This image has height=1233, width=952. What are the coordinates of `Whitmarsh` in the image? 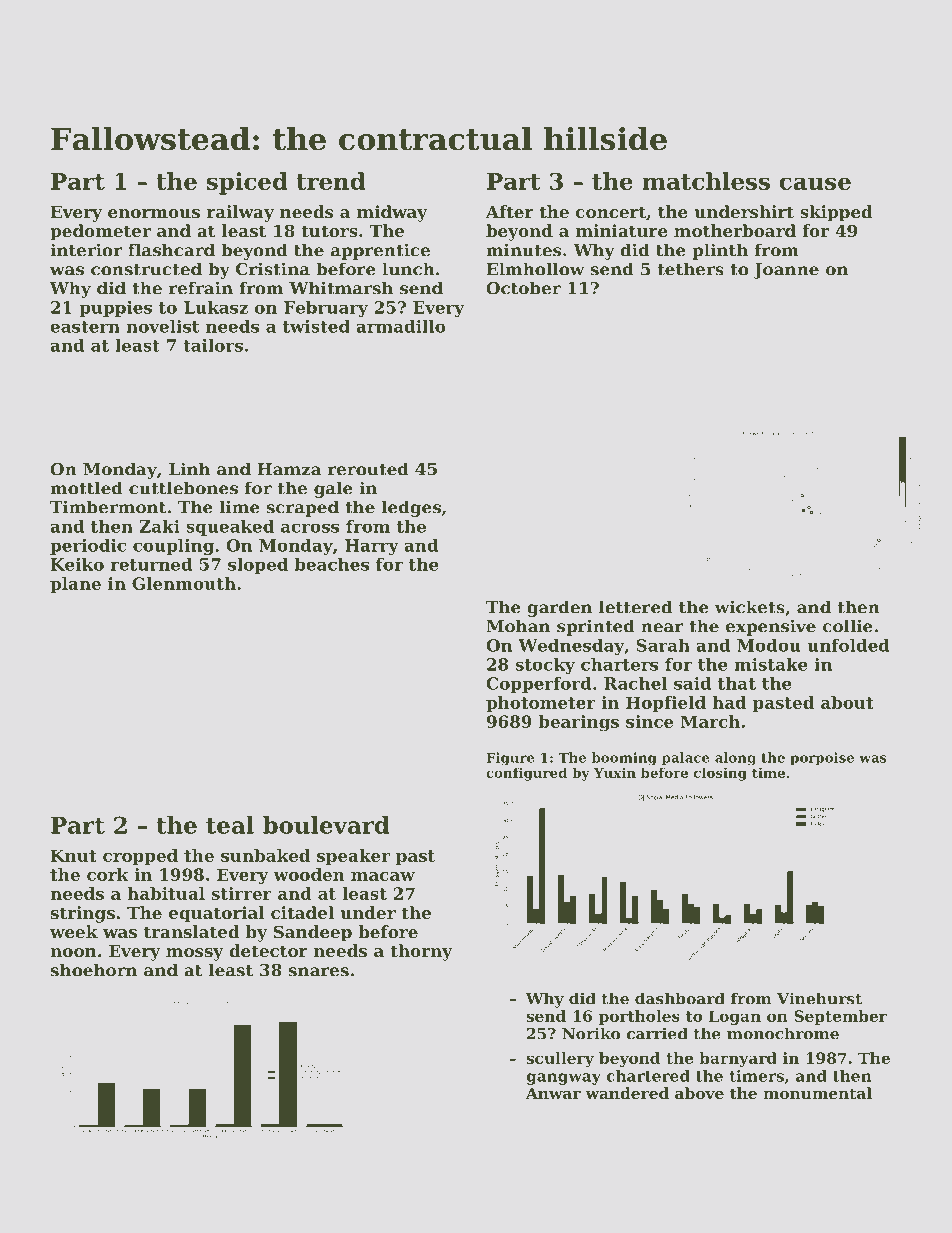 It's located at (341, 288).
